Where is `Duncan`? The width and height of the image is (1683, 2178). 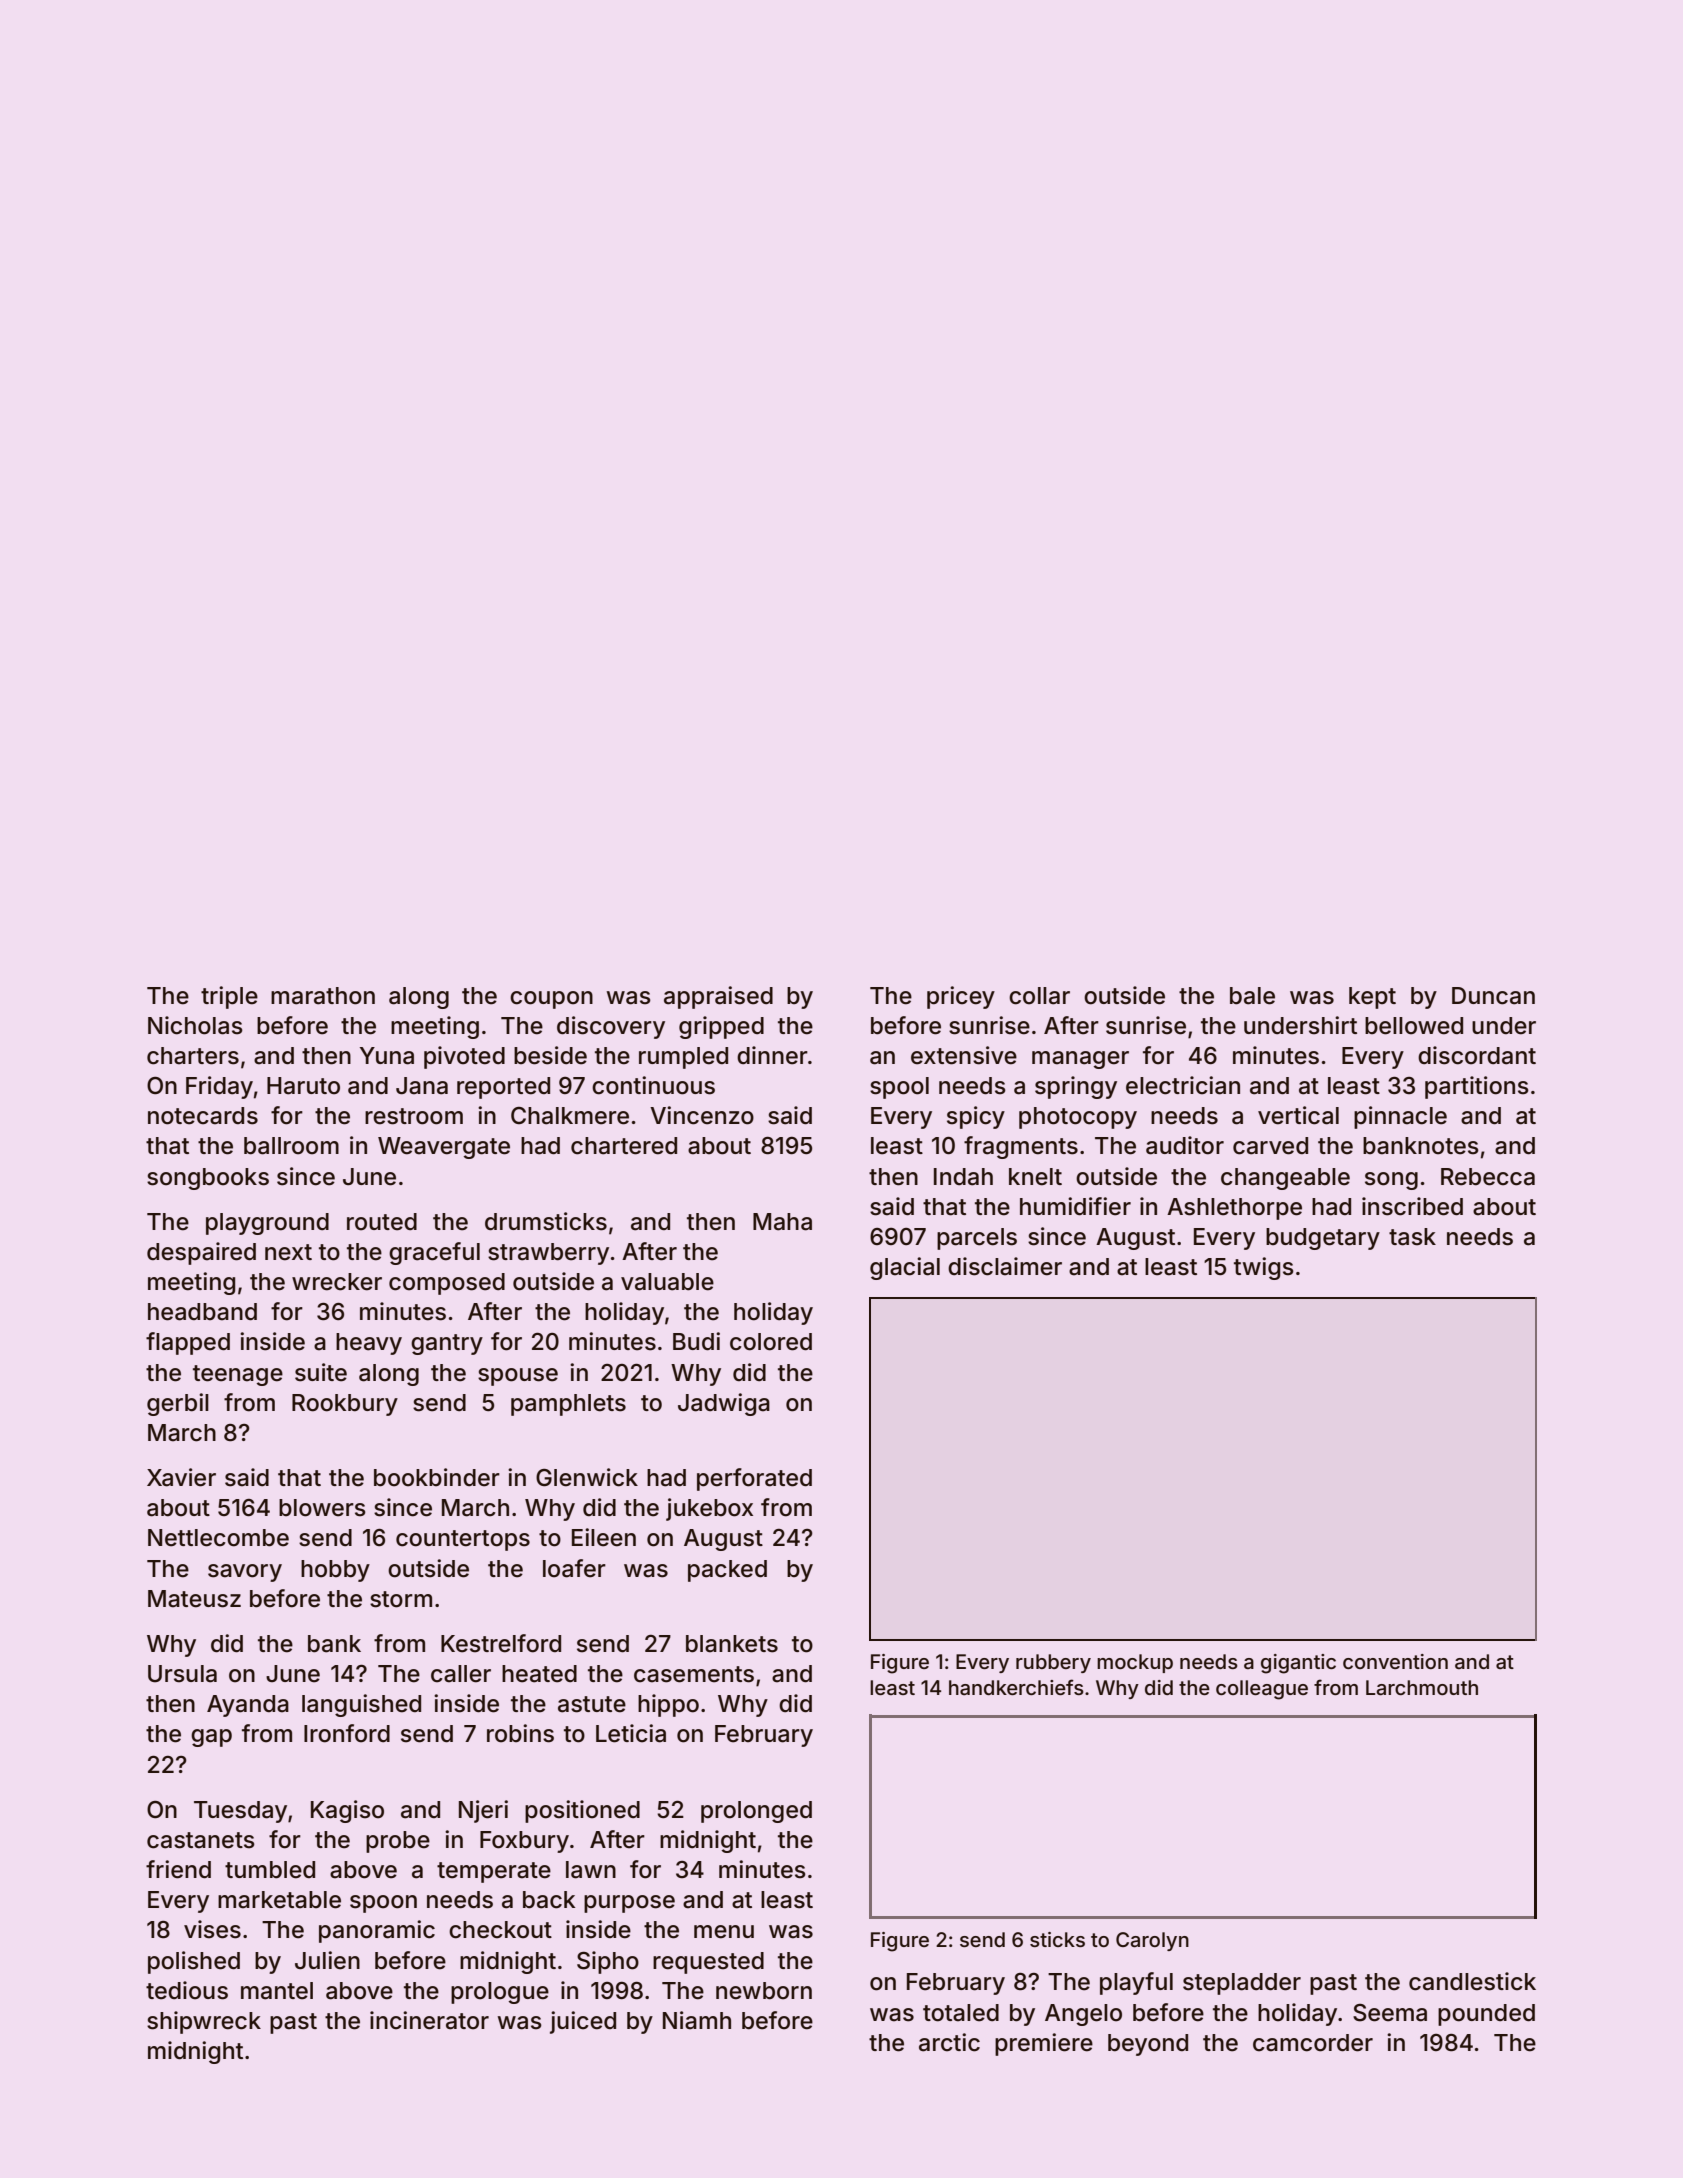 Duncan is located at coordinates (1493, 996).
